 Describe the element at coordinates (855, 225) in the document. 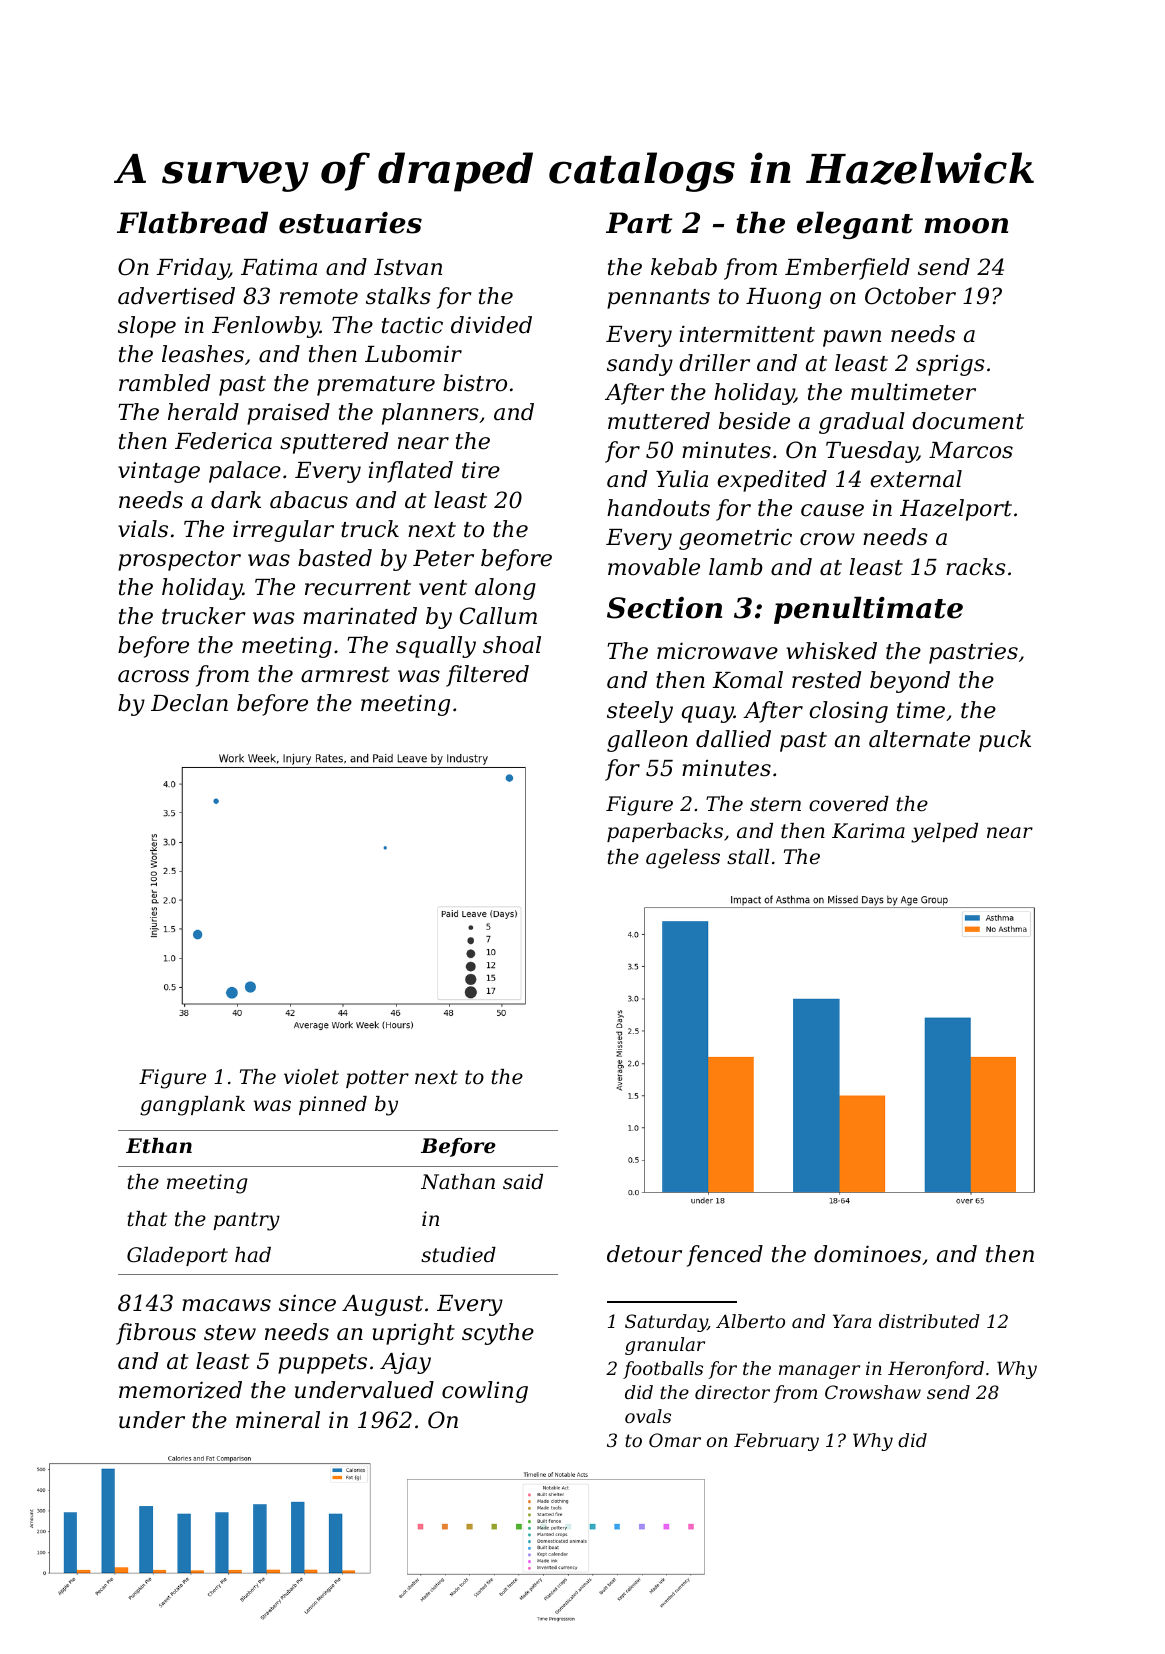

I see `elegant` at that location.
